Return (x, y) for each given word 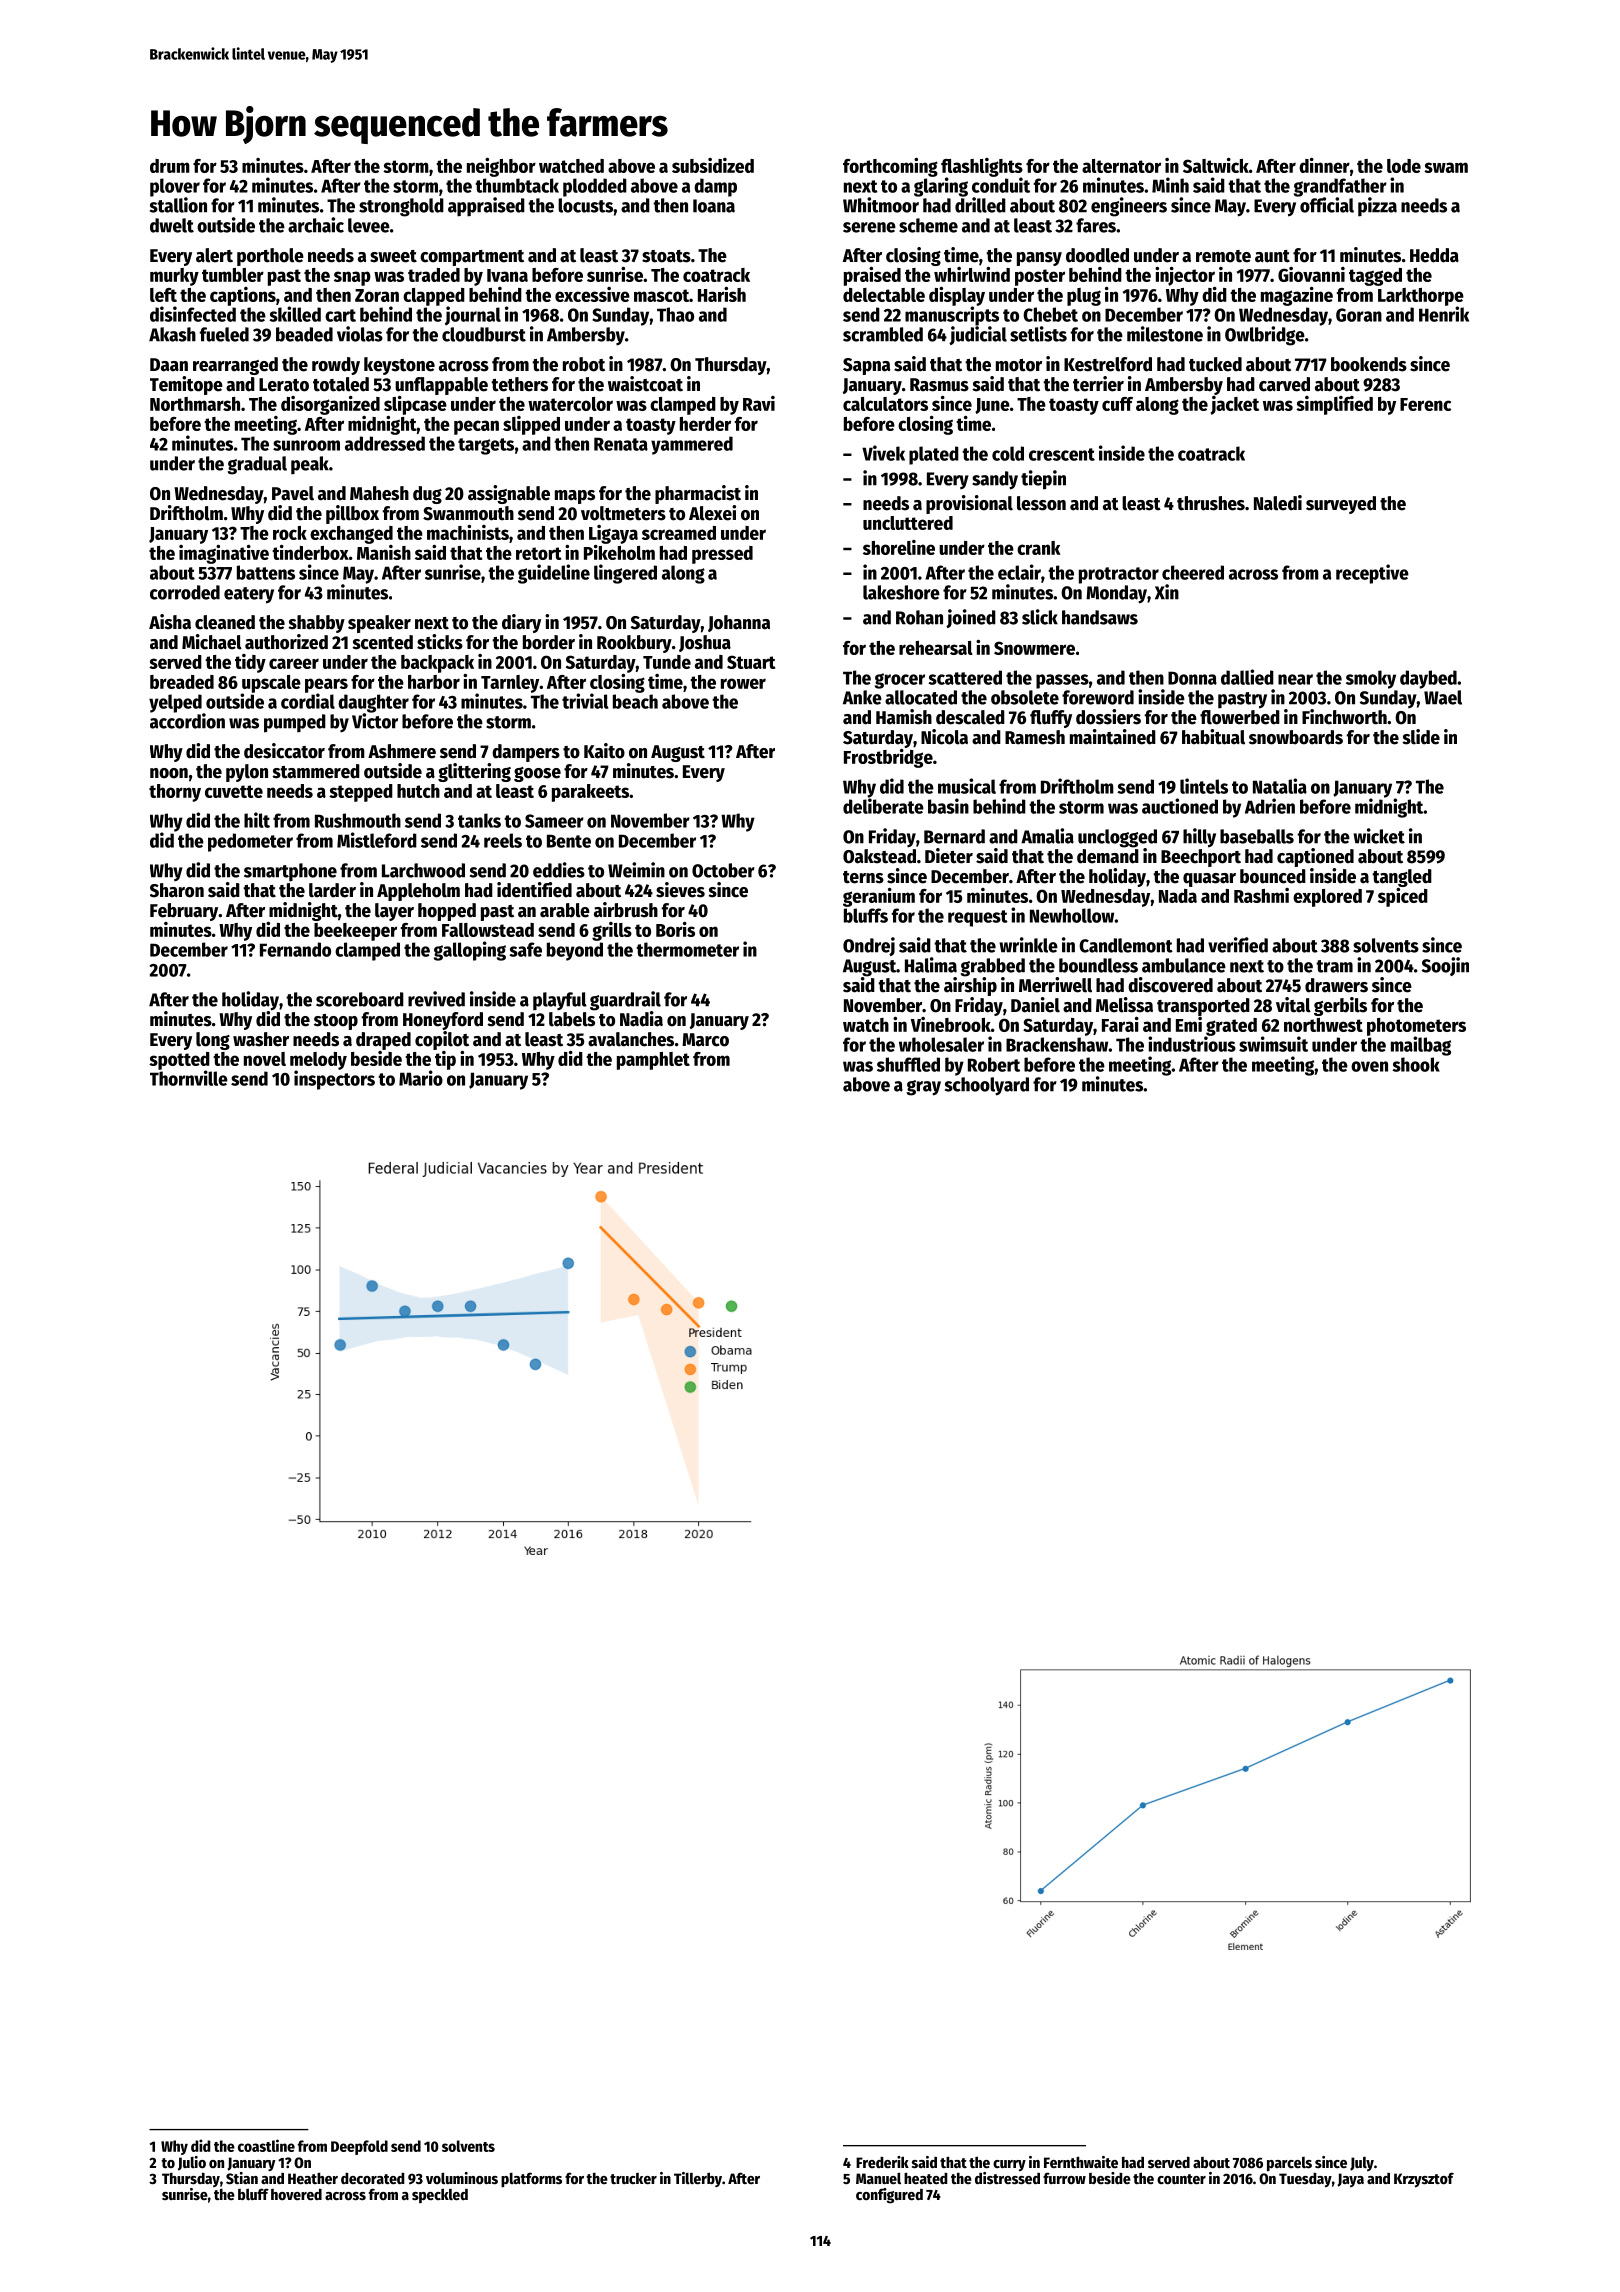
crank (1039, 548)
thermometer (687, 949)
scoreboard (360, 999)
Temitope (186, 385)
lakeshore (901, 592)
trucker (633, 2178)
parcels (1289, 2164)
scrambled (883, 334)
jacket (1234, 405)
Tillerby (698, 2179)
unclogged (1117, 838)
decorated (373, 2178)
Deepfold (359, 2147)
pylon (247, 773)
